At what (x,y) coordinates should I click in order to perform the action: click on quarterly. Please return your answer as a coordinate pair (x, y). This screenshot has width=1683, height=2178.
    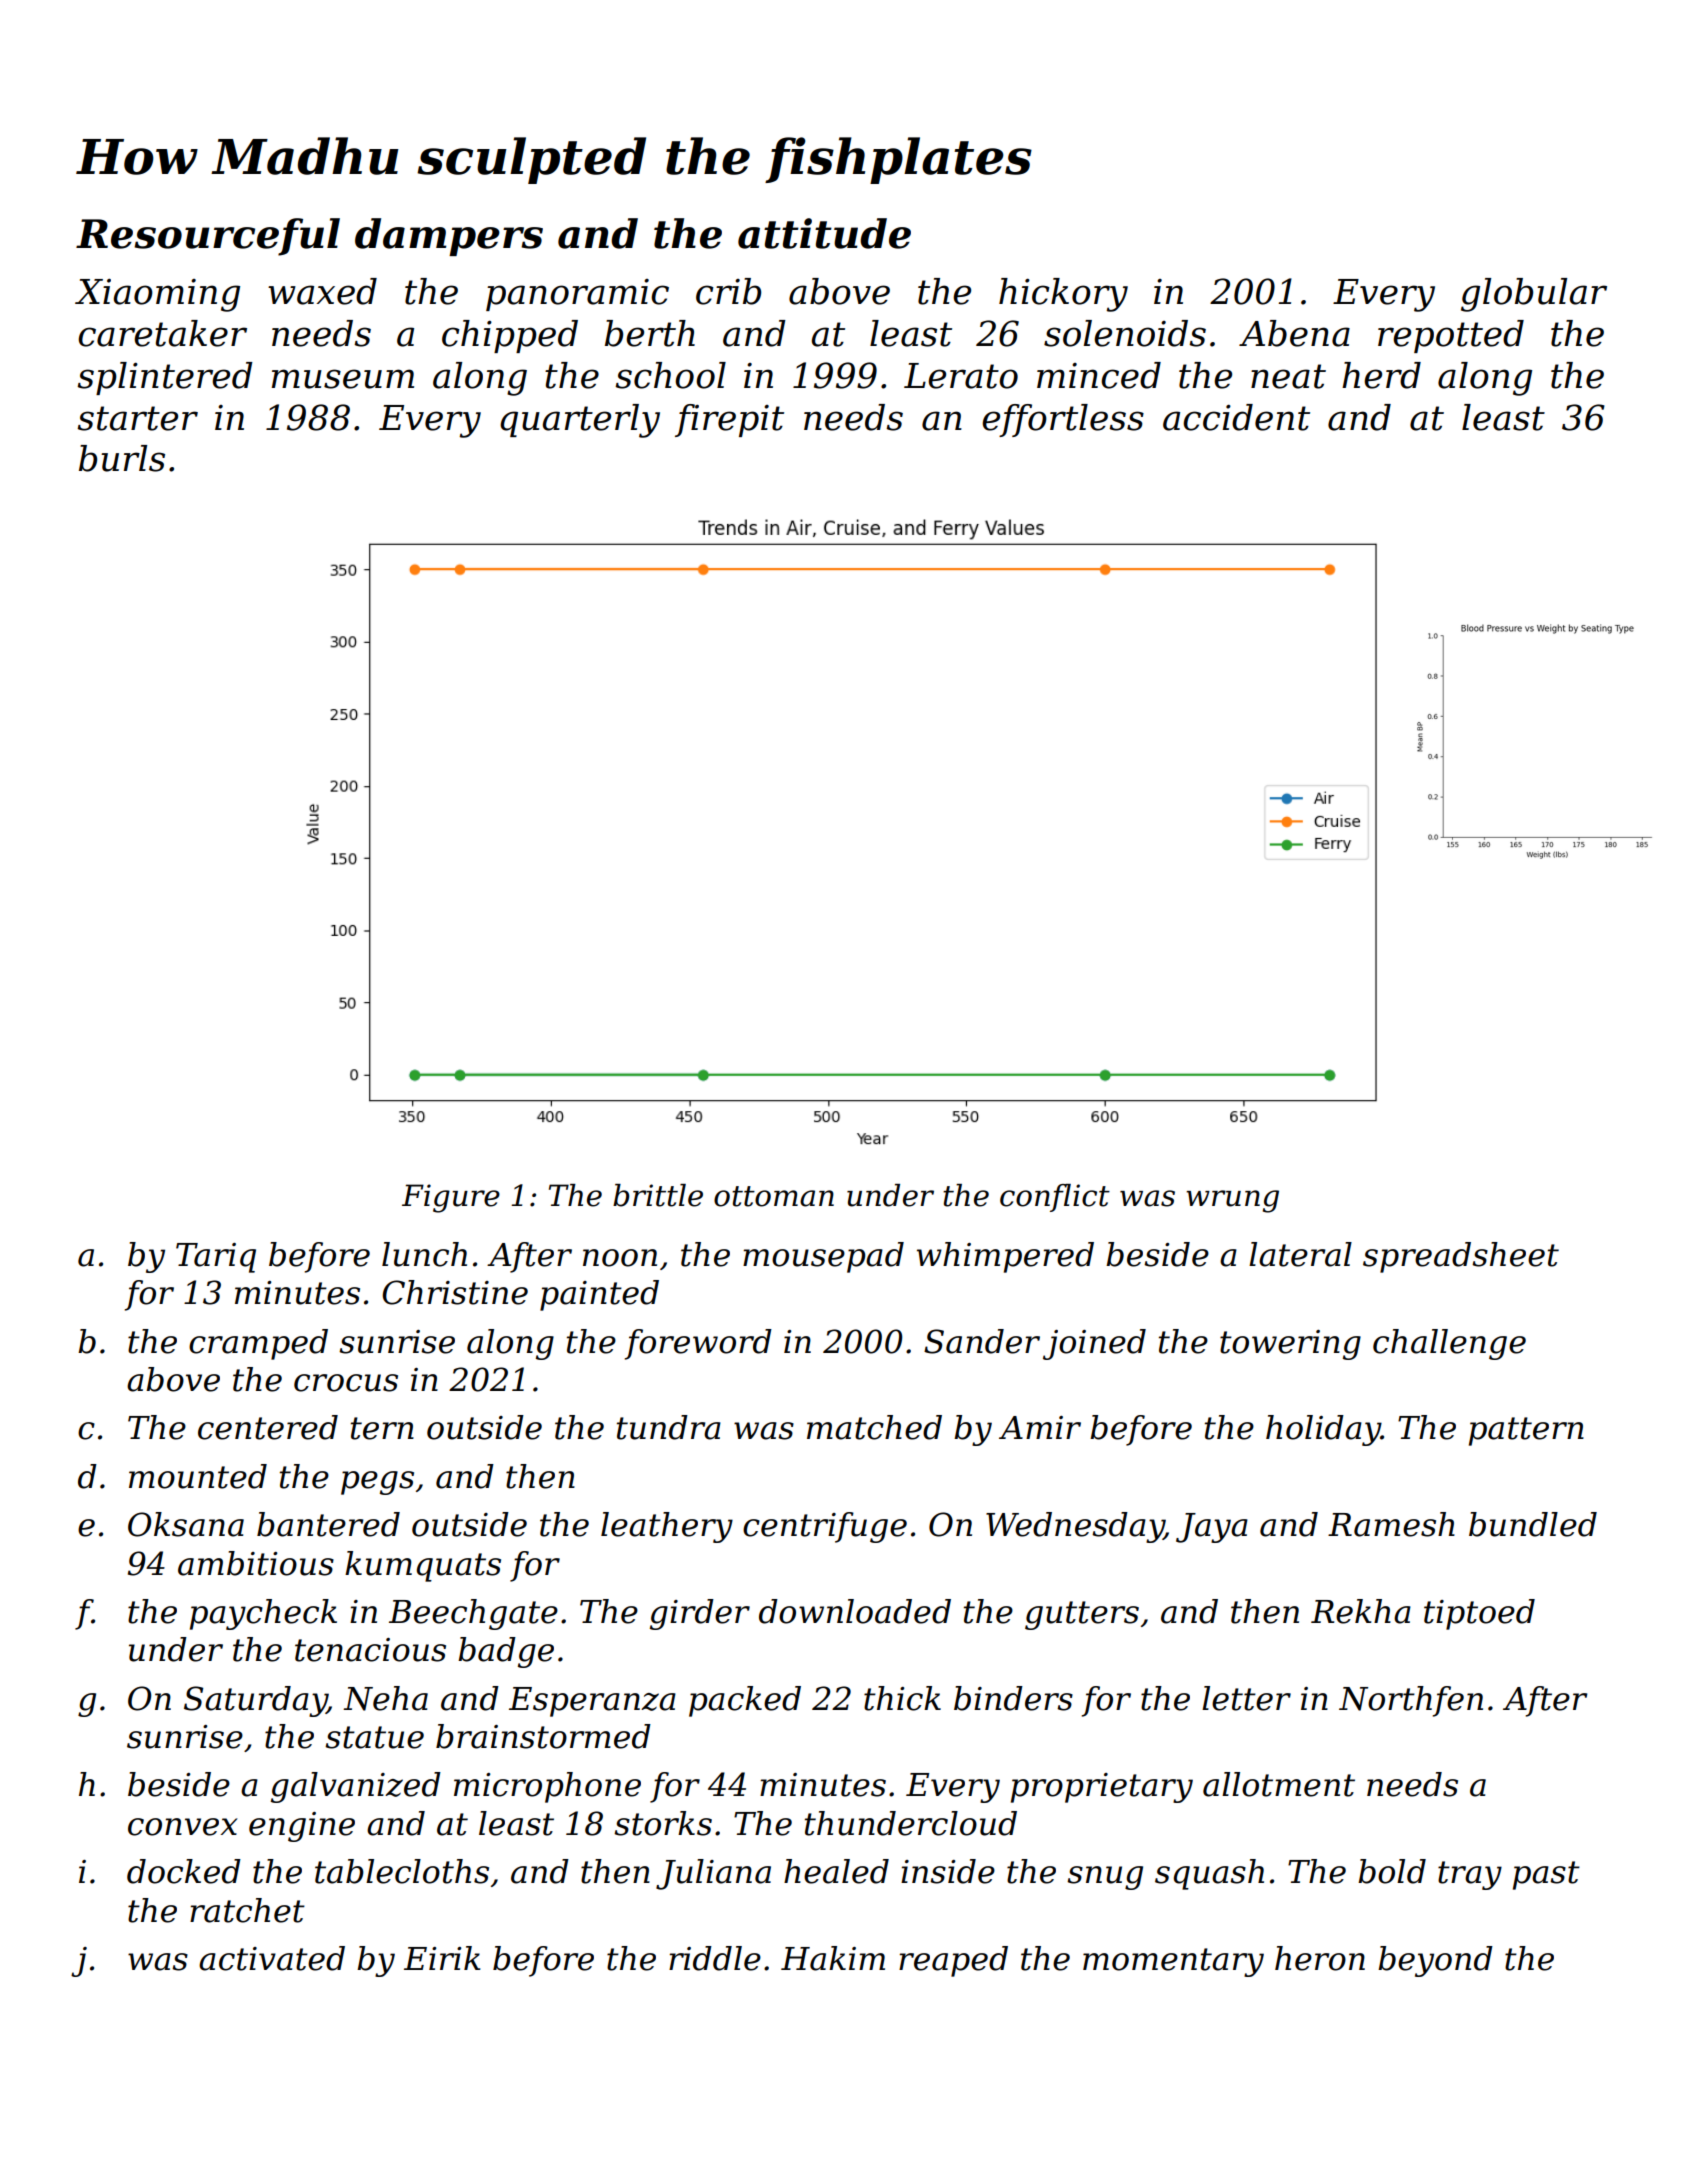
    Looking at the image, I should click on (580, 421).
